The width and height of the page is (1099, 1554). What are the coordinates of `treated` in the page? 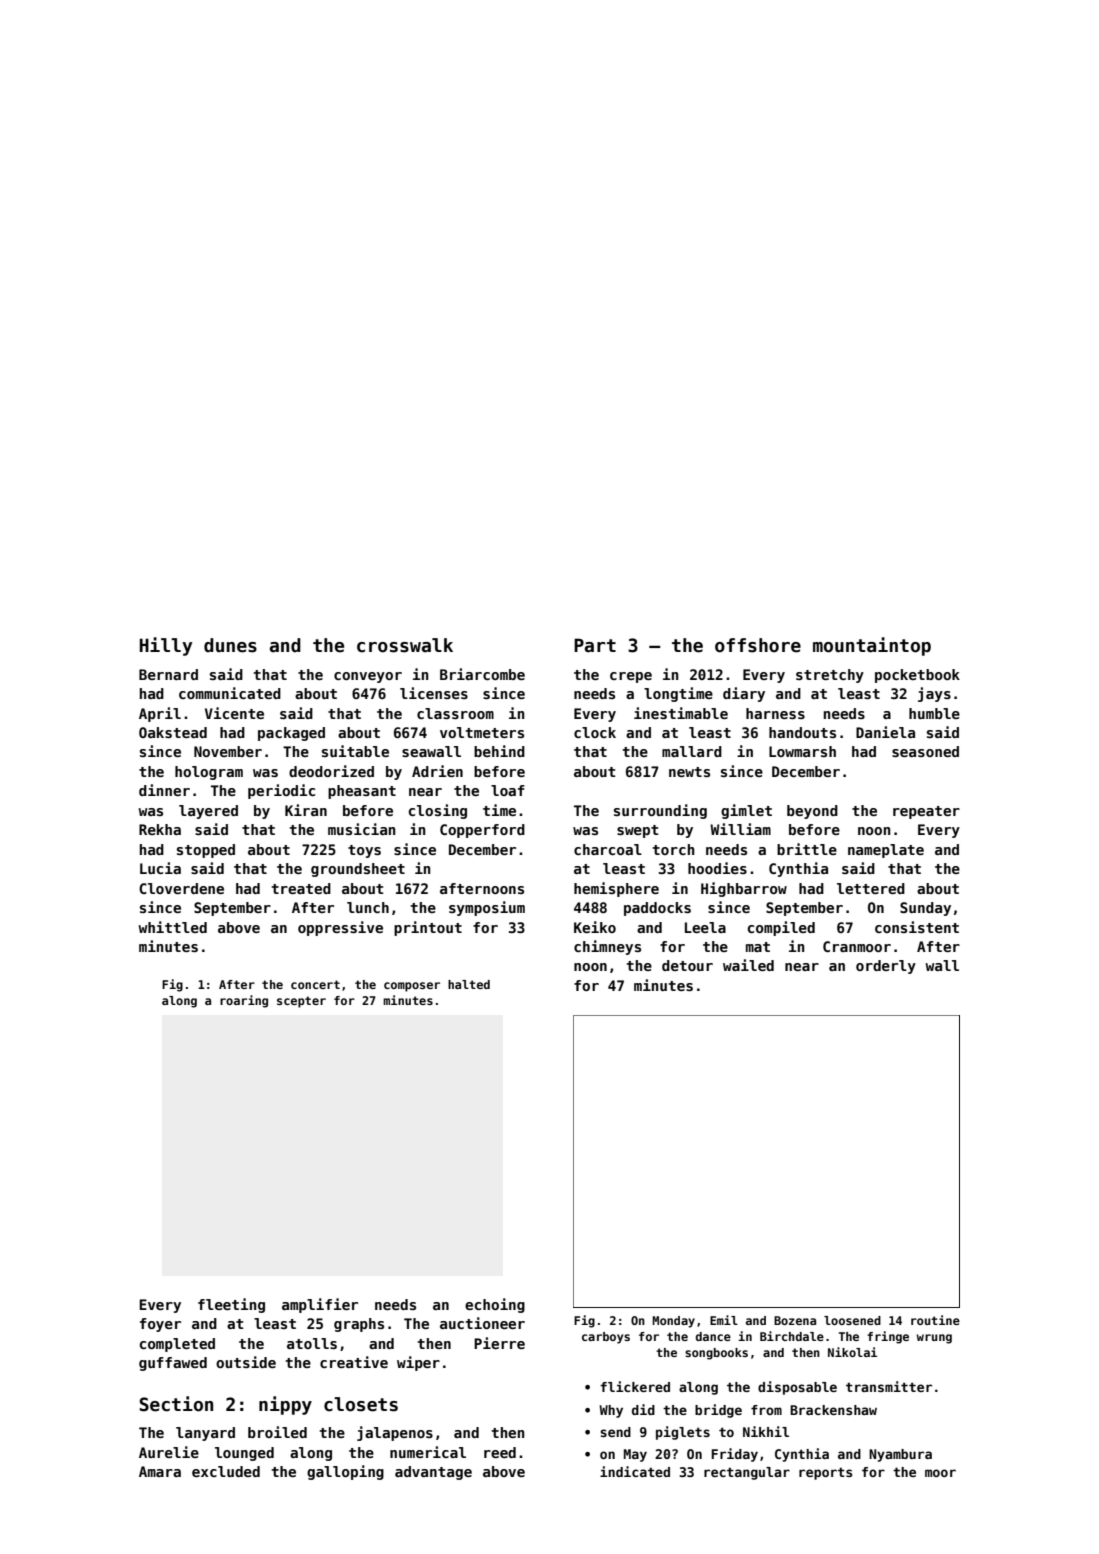 It's located at (301, 888).
